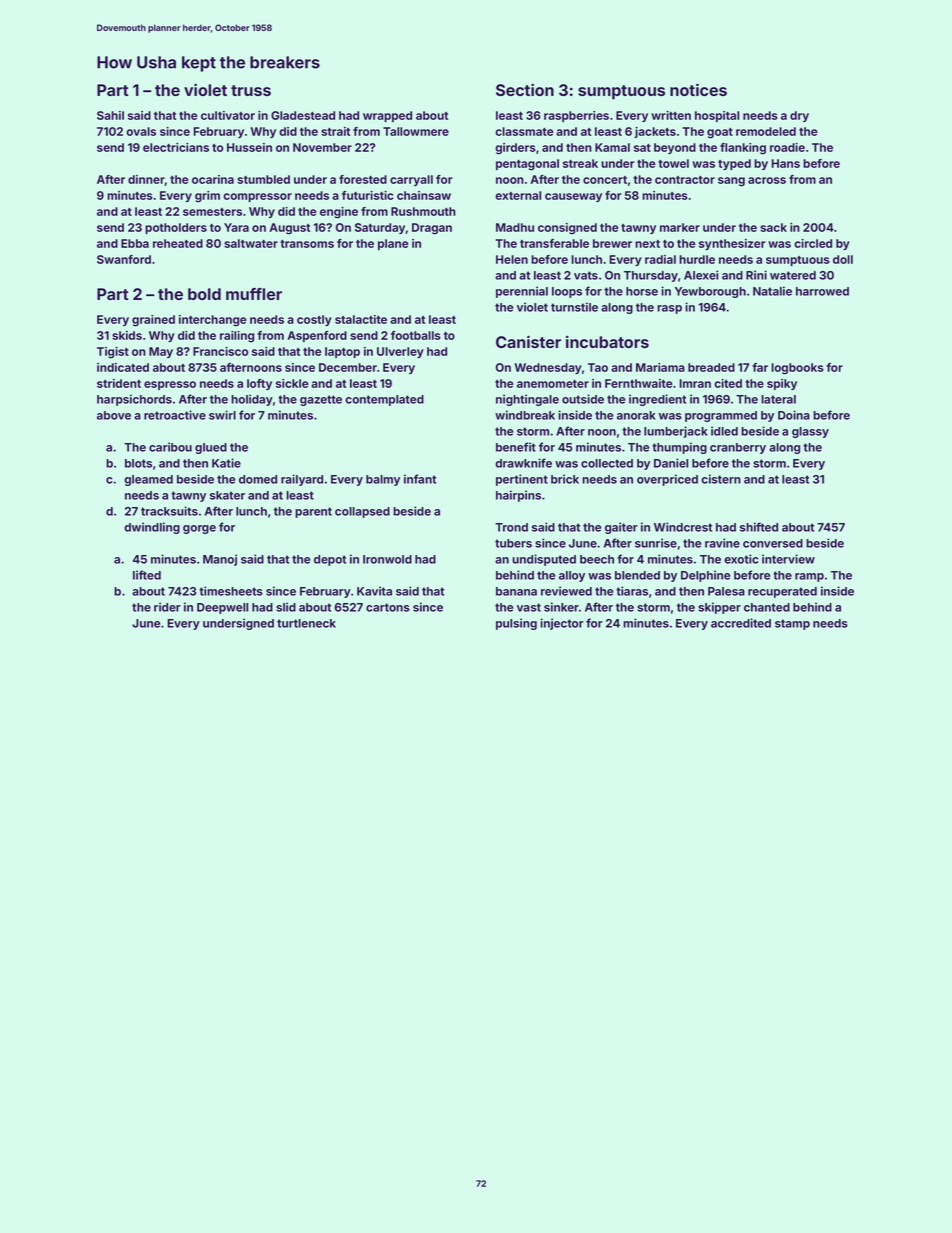 The width and height of the screenshot is (952, 1233). What do you see at coordinates (152, 528) in the screenshot?
I see `dwindling` at bounding box center [152, 528].
